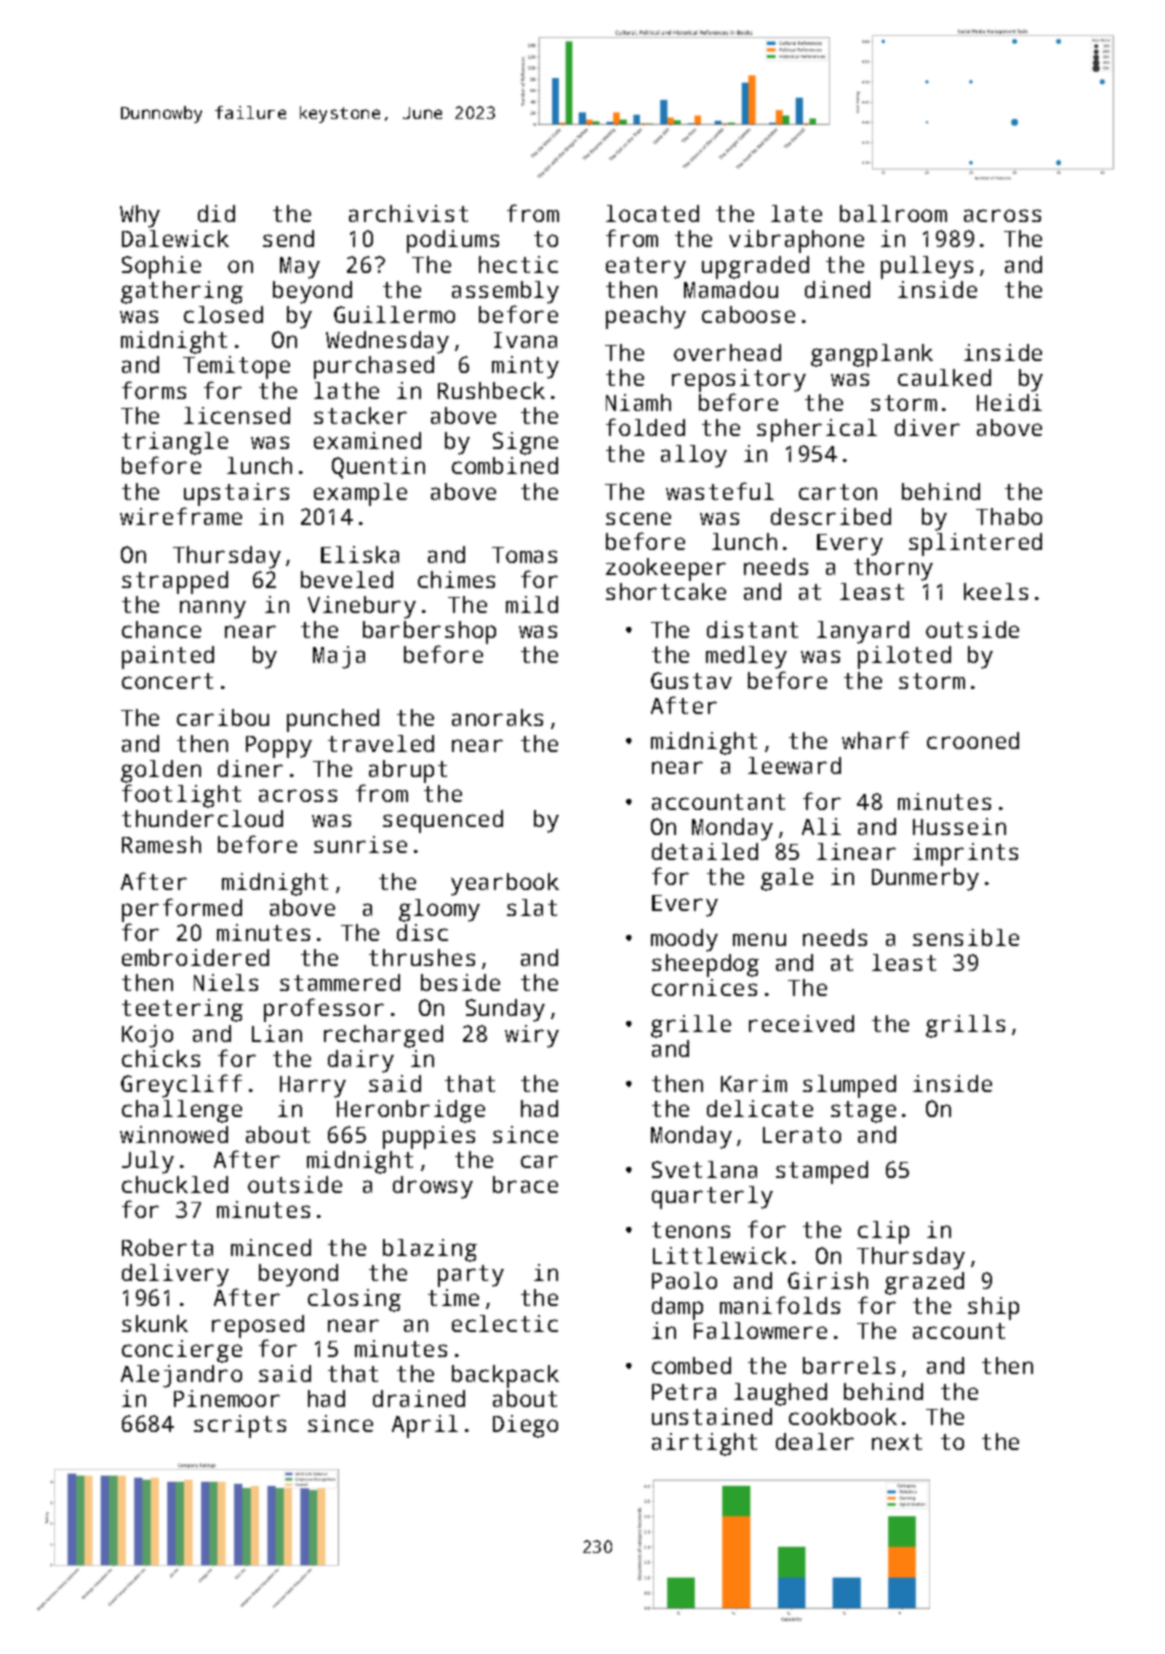 Image resolution: width=1165 pixels, height=1654 pixels. Describe the element at coordinates (240, 1426) in the document. I see `scripts` at that location.
